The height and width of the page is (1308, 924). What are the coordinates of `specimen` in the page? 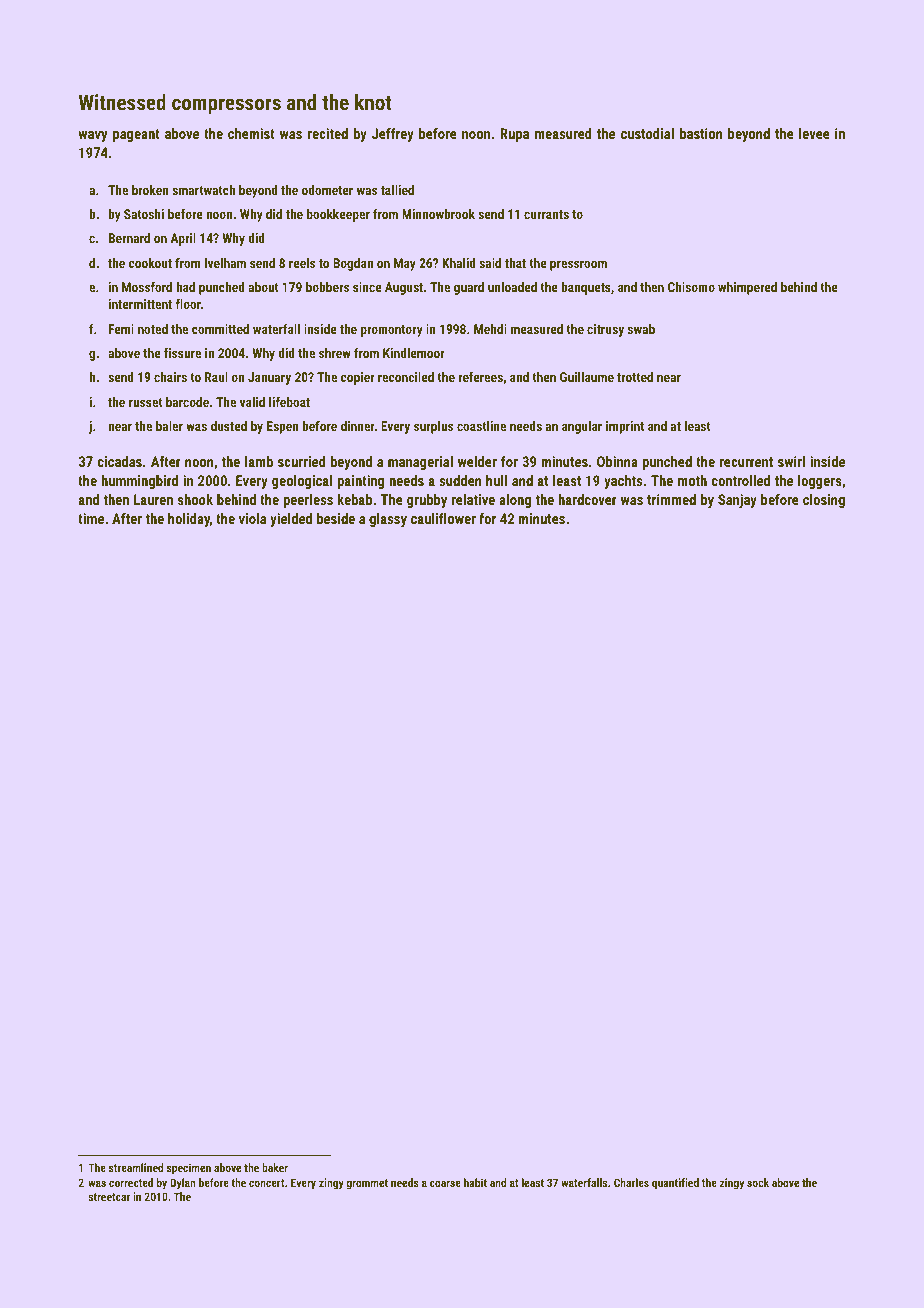 It's located at (189, 1169).
